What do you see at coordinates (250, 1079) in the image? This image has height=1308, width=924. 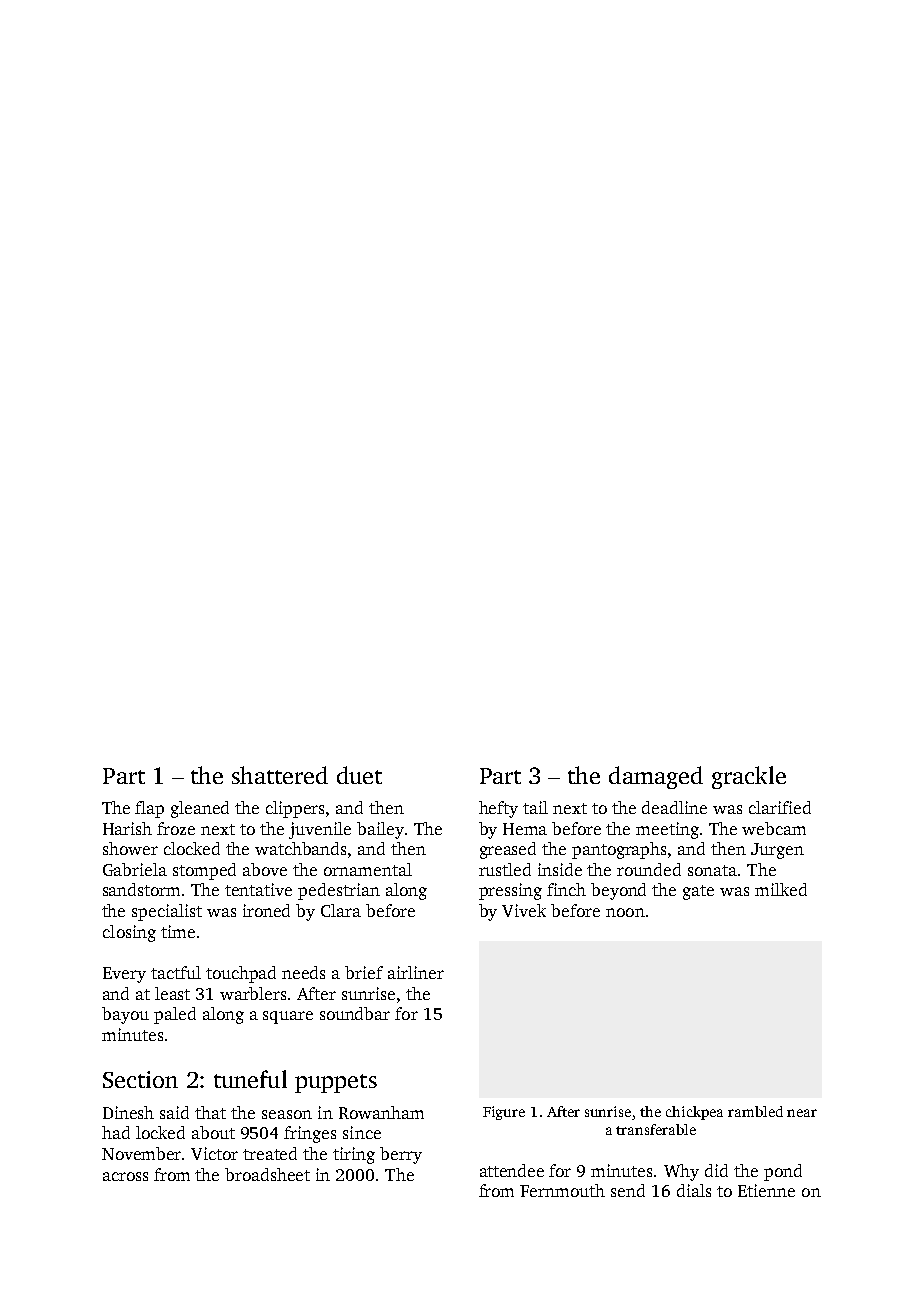 I see `tuneful` at bounding box center [250, 1079].
